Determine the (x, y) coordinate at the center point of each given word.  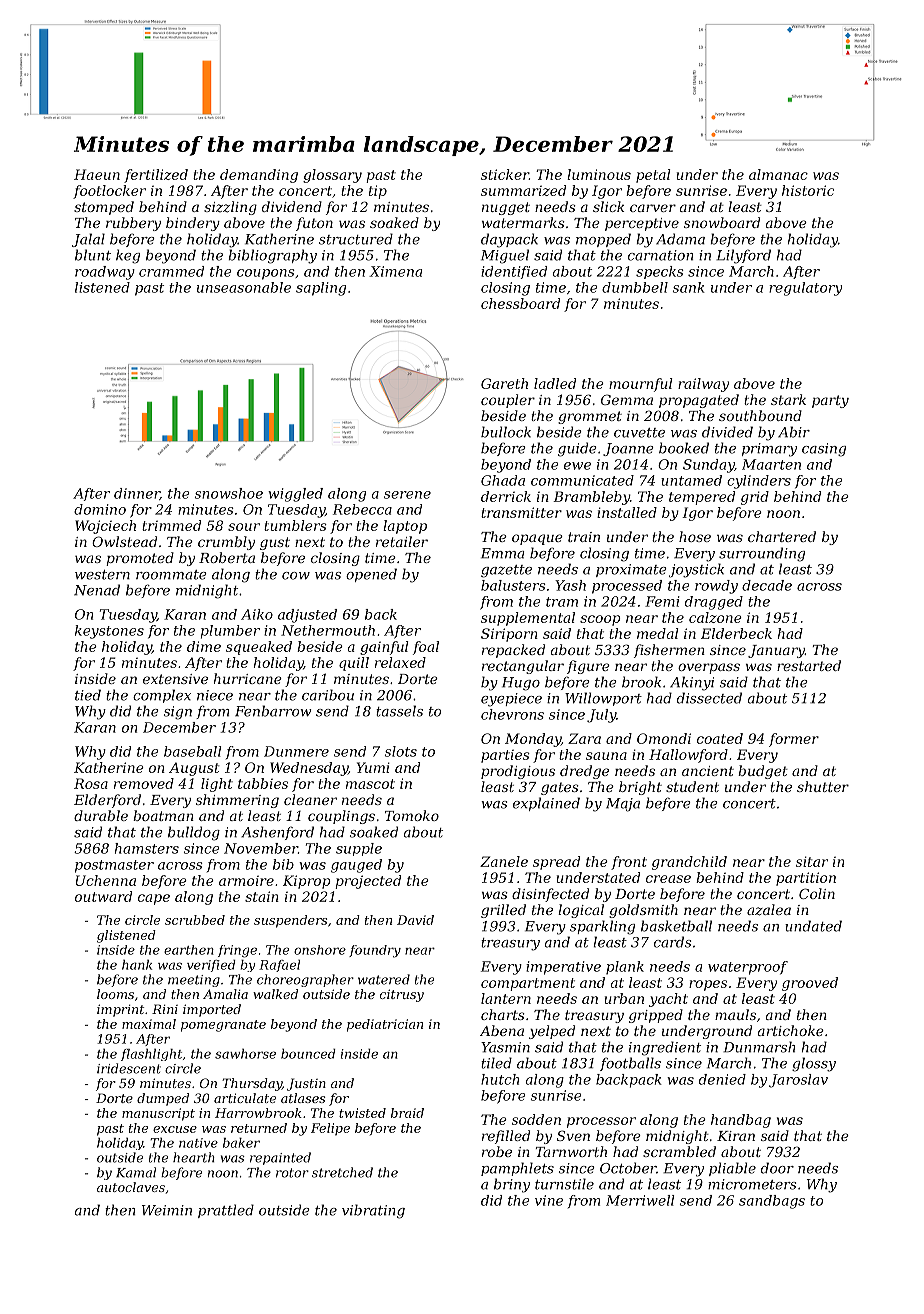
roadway (105, 273)
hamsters (147, 848)
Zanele (504, 861)
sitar (812, 861)
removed (144, 783)
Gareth (504, 383)
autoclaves (131, 1187)
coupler (508, 401)
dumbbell (635, 287)
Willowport (603, 699)
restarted (809, 665)
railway (703, 385)
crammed (171, 271)
